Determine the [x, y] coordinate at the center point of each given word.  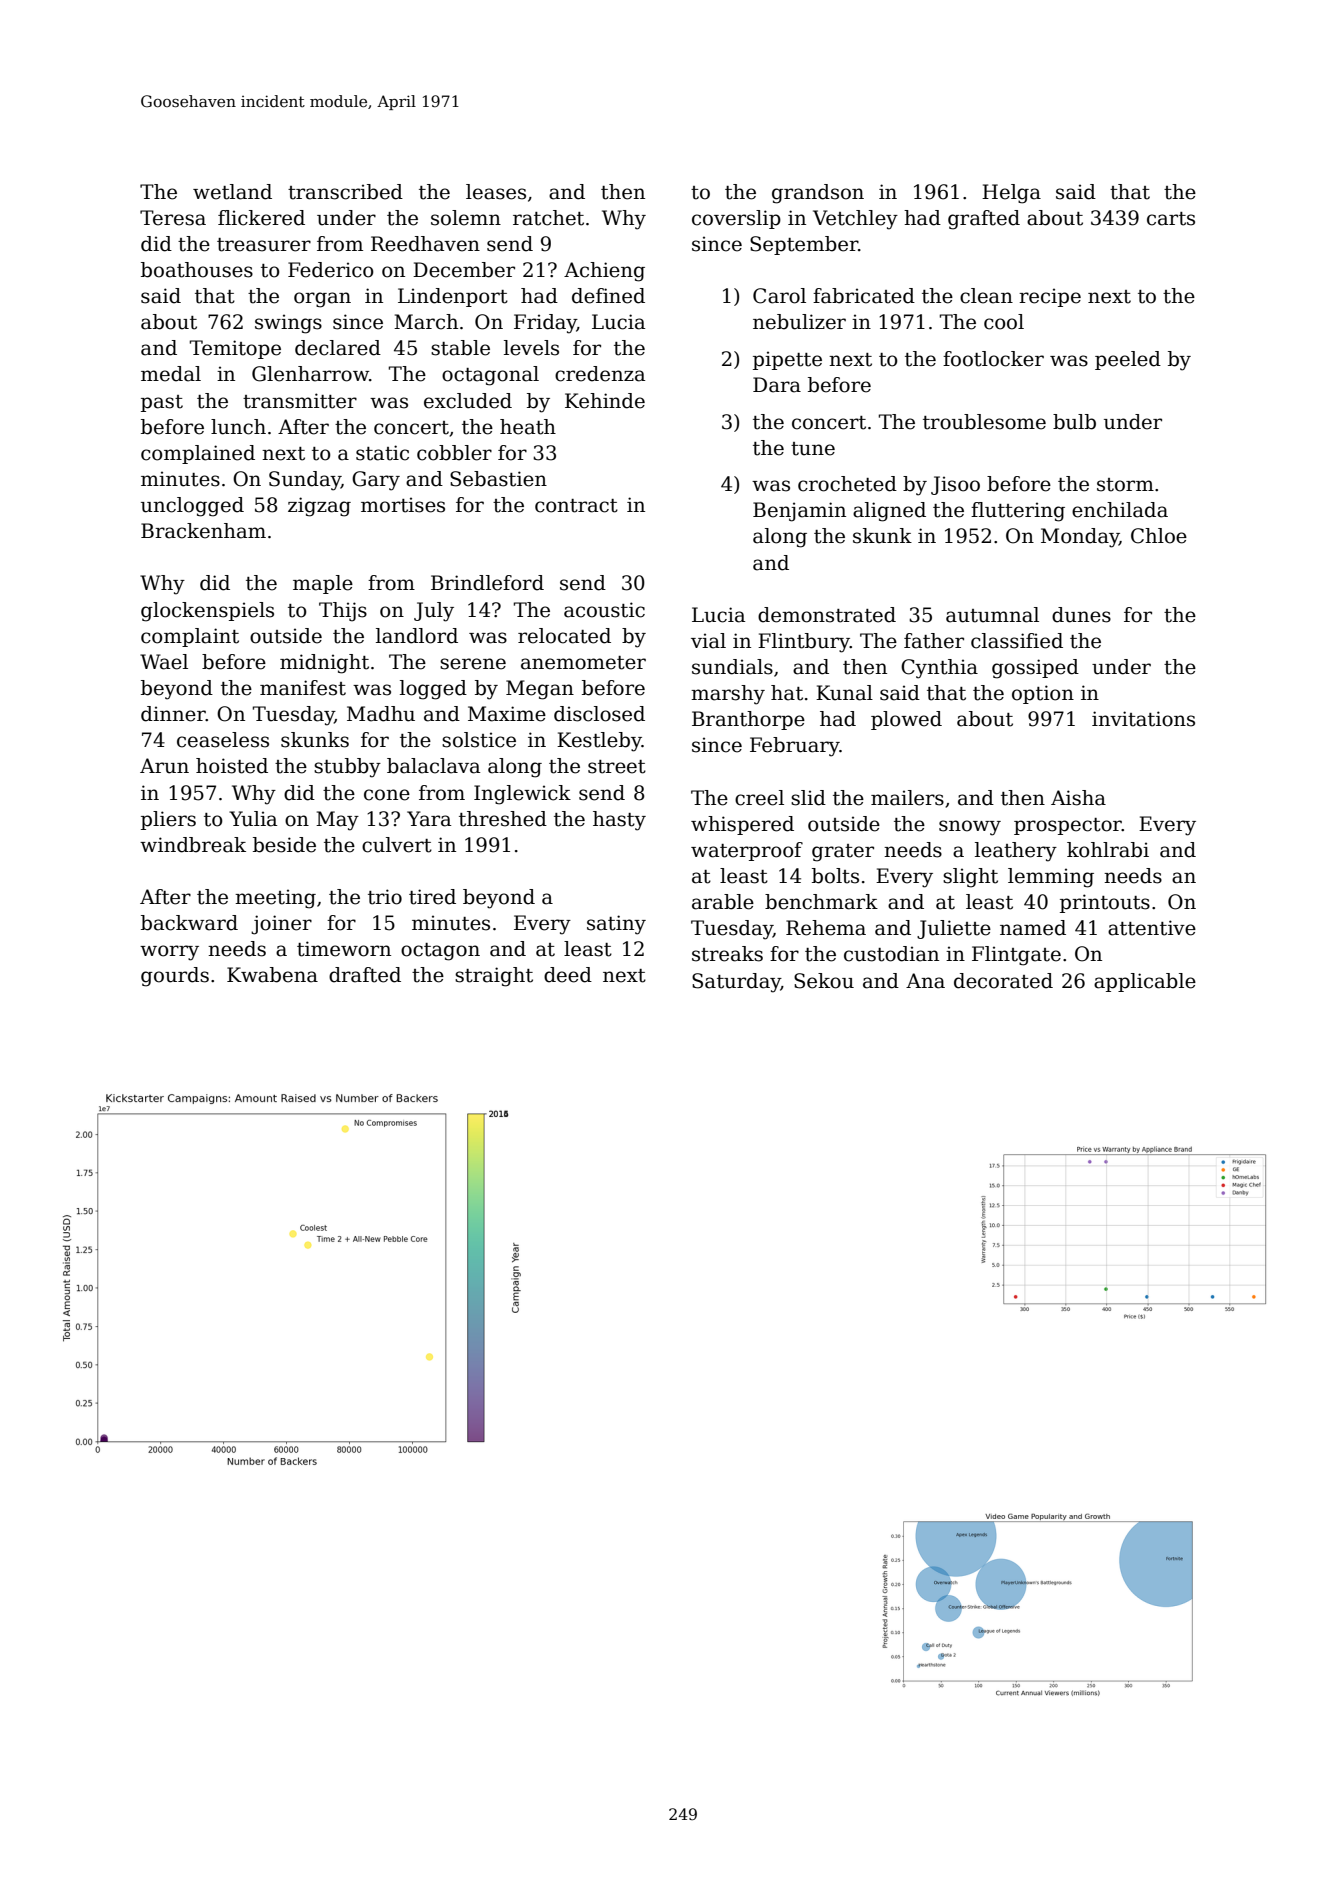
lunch [238, 427]
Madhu [381, 714]
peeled [1128, 360]
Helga [1011, 194]
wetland [232, 192]
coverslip [736, 219]
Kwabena [272, 975]
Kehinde [605, 401]
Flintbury [804, 643]
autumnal [992, 615]
